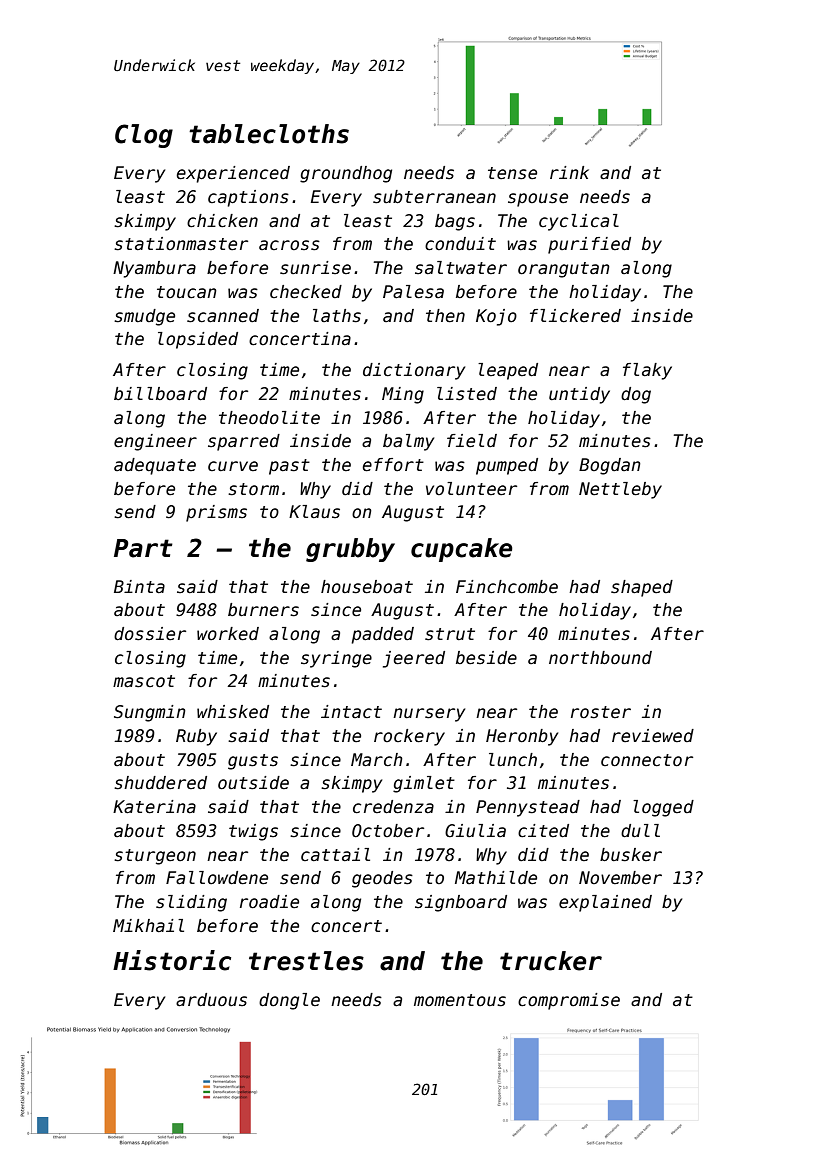 This screenshot has width=824, height=1169. Describe the element at coordinates (551, 961) in the screenshot. I see `trucker` at that location.
